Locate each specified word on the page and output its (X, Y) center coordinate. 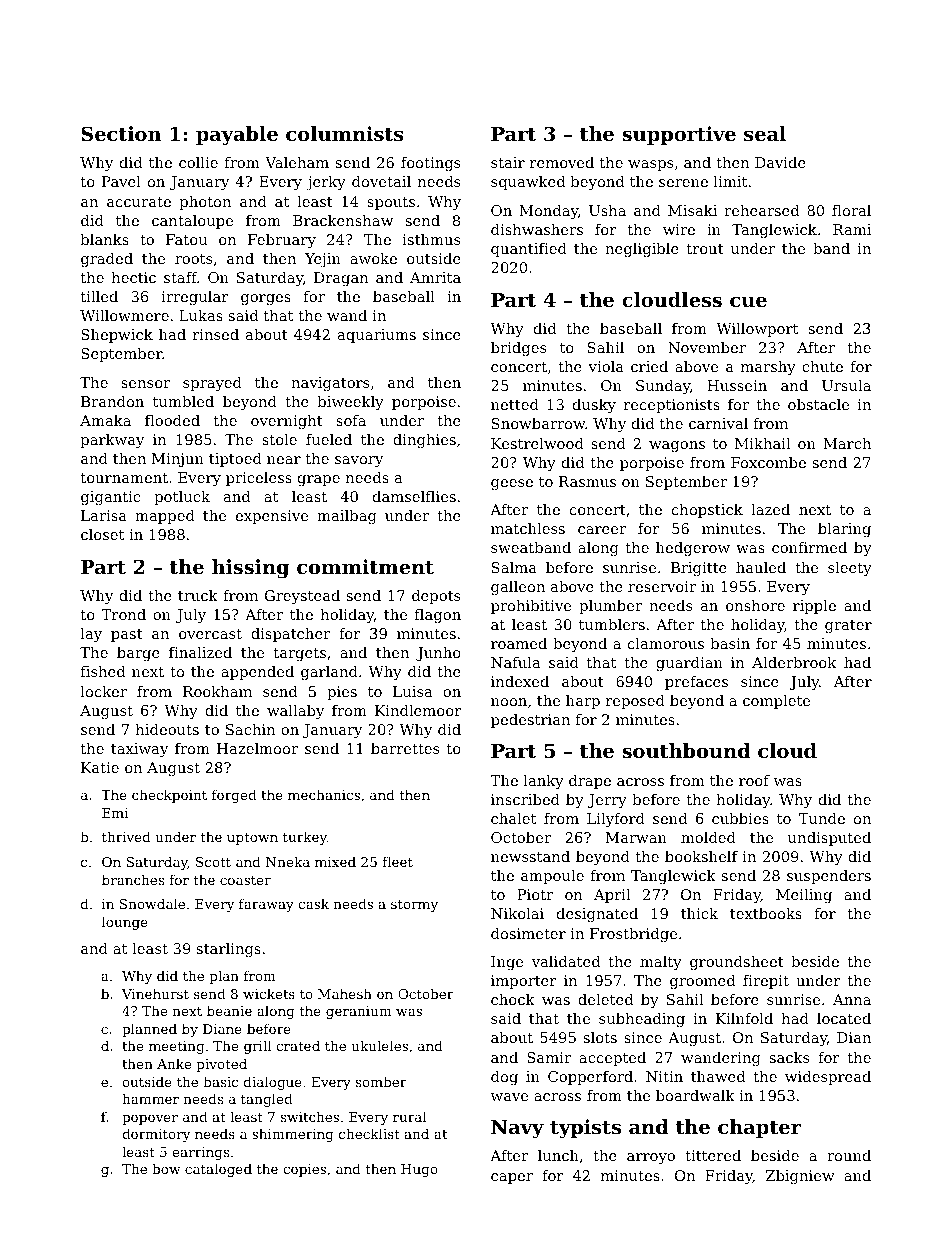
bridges (518, 349)
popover (150, 1120)
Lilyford (616, 820)
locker (104, 691)
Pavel (121, 181)
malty (661, 963)
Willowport (757, 330)
